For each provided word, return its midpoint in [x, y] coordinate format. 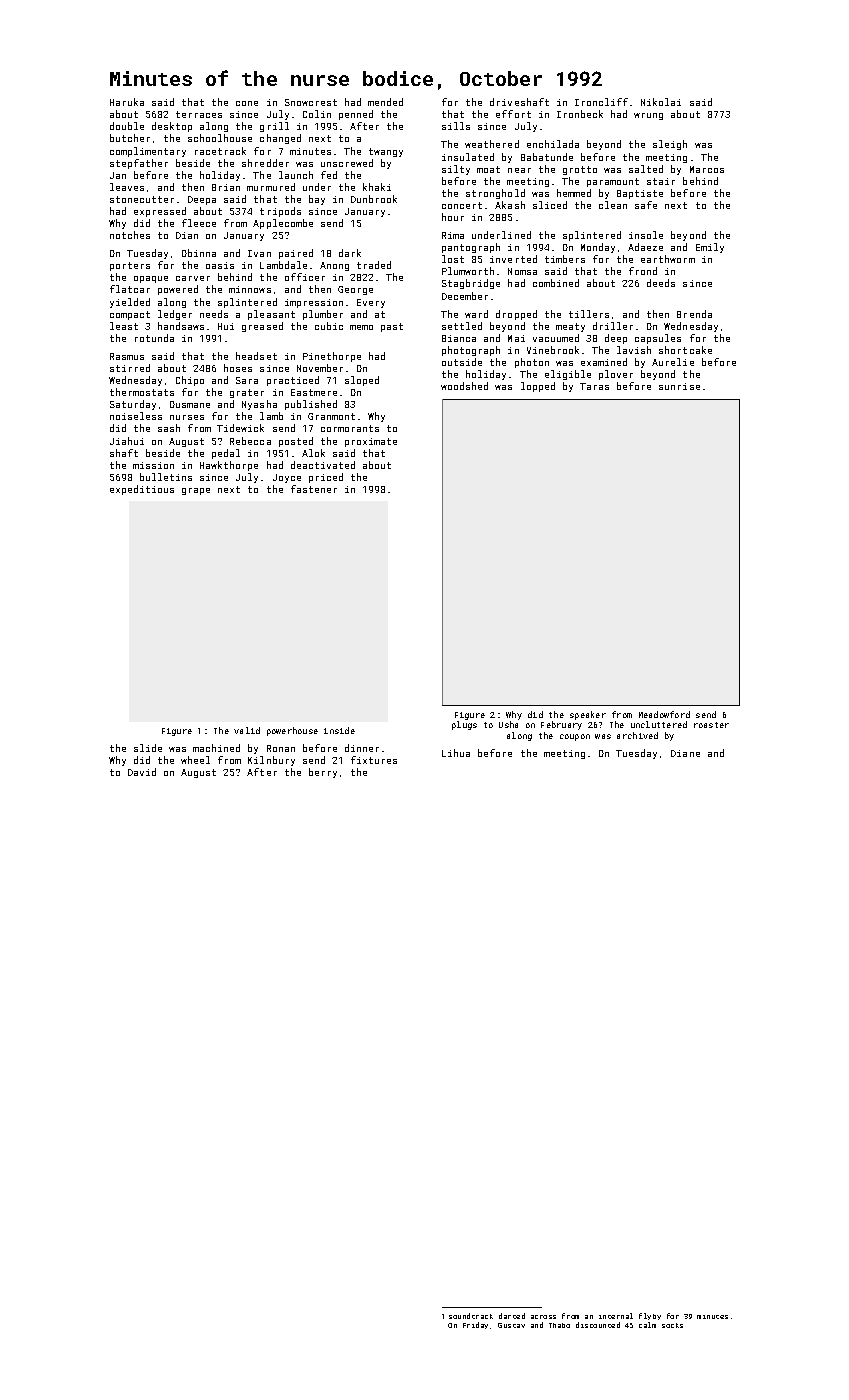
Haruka [127, 102]
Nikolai [661, 102]
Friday [475, 1325]
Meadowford [664, 714]
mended [385, 102]
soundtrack [471, 1316]
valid [247, 730]
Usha [508, 724]
